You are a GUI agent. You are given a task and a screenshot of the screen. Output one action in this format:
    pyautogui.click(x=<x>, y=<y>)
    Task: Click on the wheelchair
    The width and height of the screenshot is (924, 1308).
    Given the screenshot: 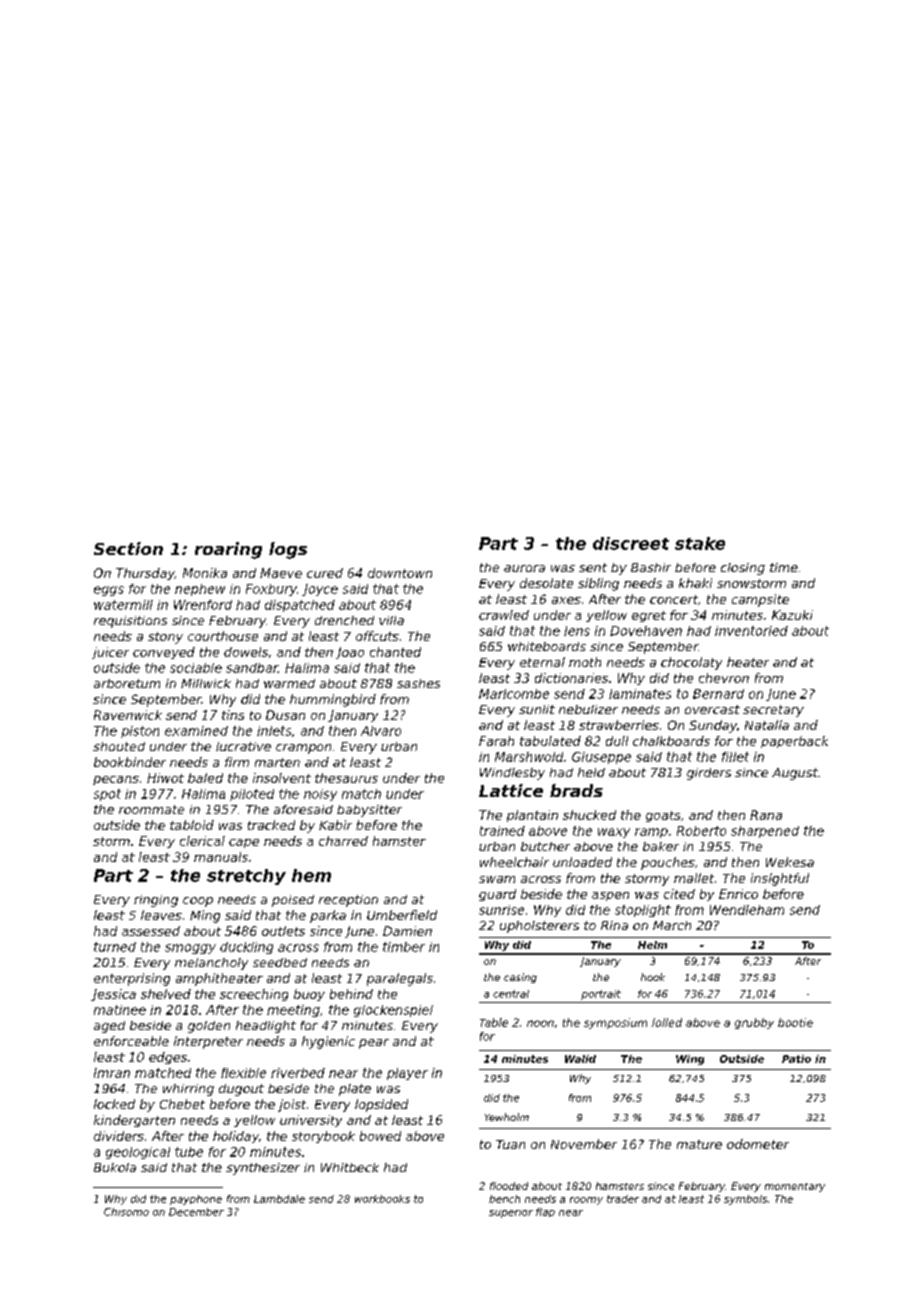 What is the action you would take?
    pyautogui.click(x=514, y=862)
